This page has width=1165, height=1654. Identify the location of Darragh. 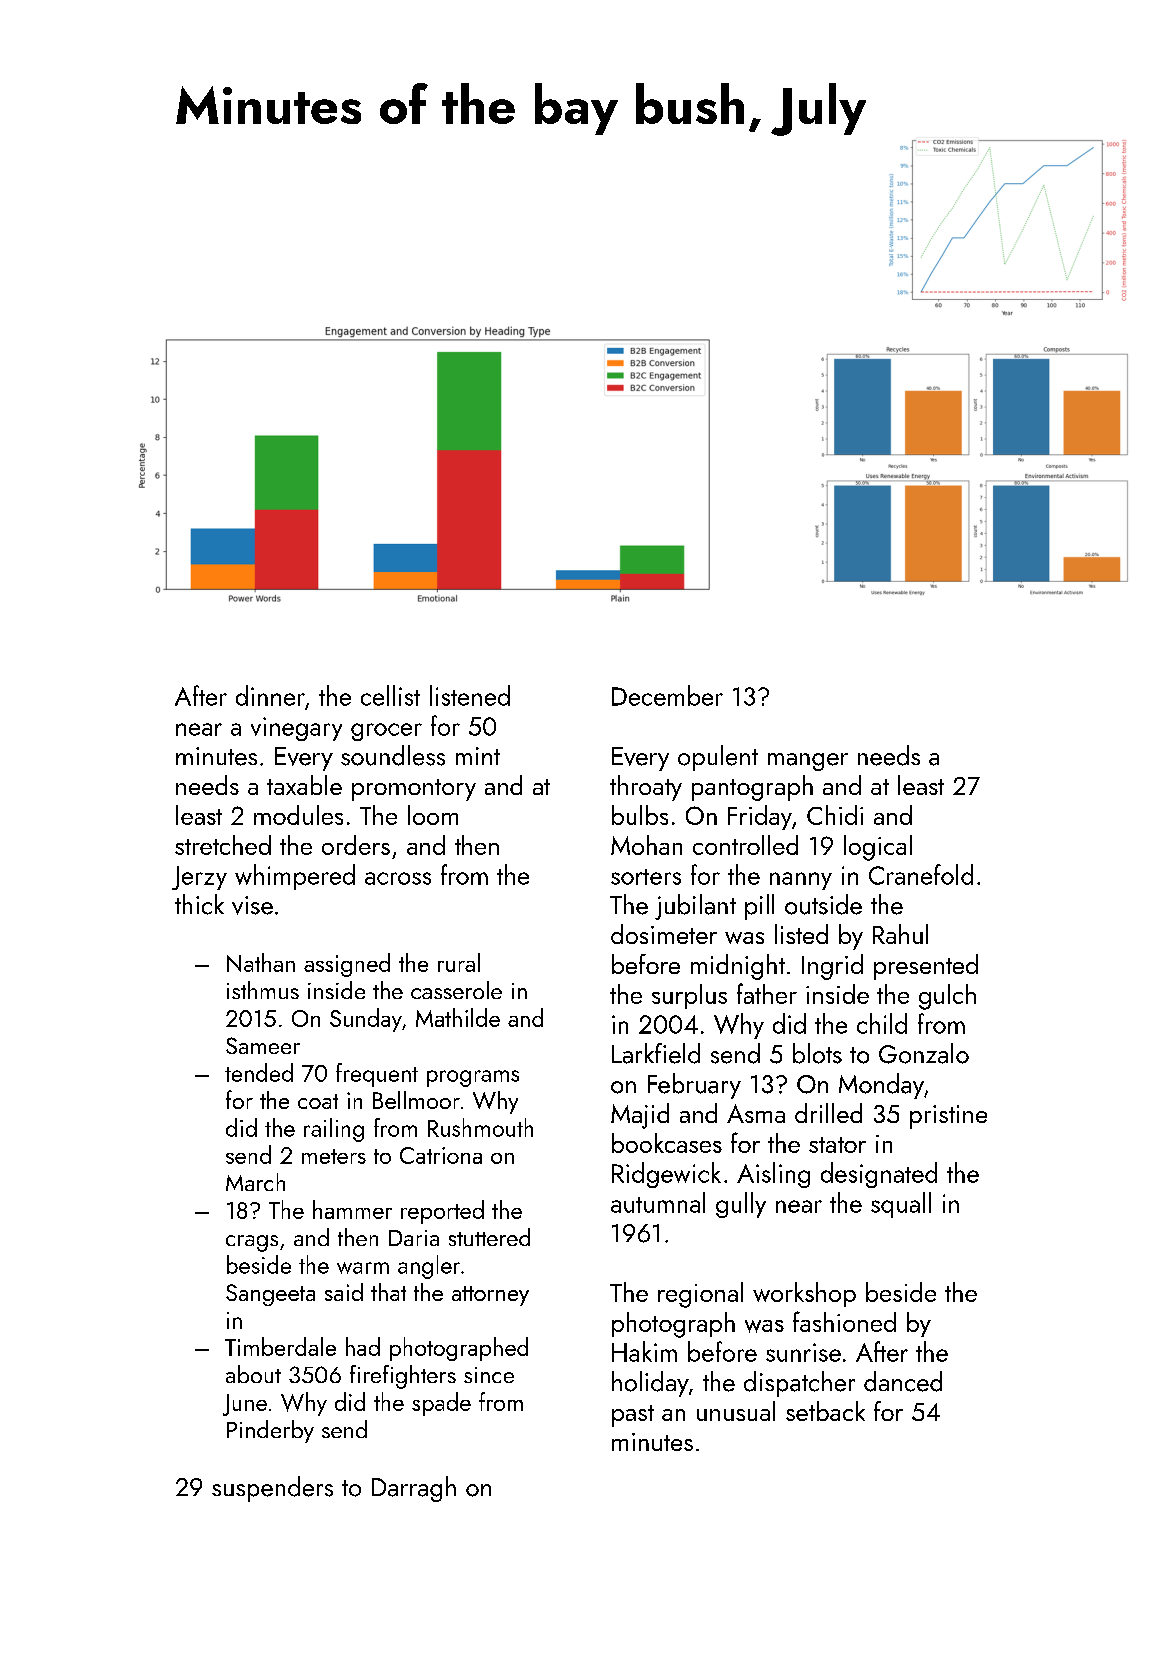
(414, 1489).
